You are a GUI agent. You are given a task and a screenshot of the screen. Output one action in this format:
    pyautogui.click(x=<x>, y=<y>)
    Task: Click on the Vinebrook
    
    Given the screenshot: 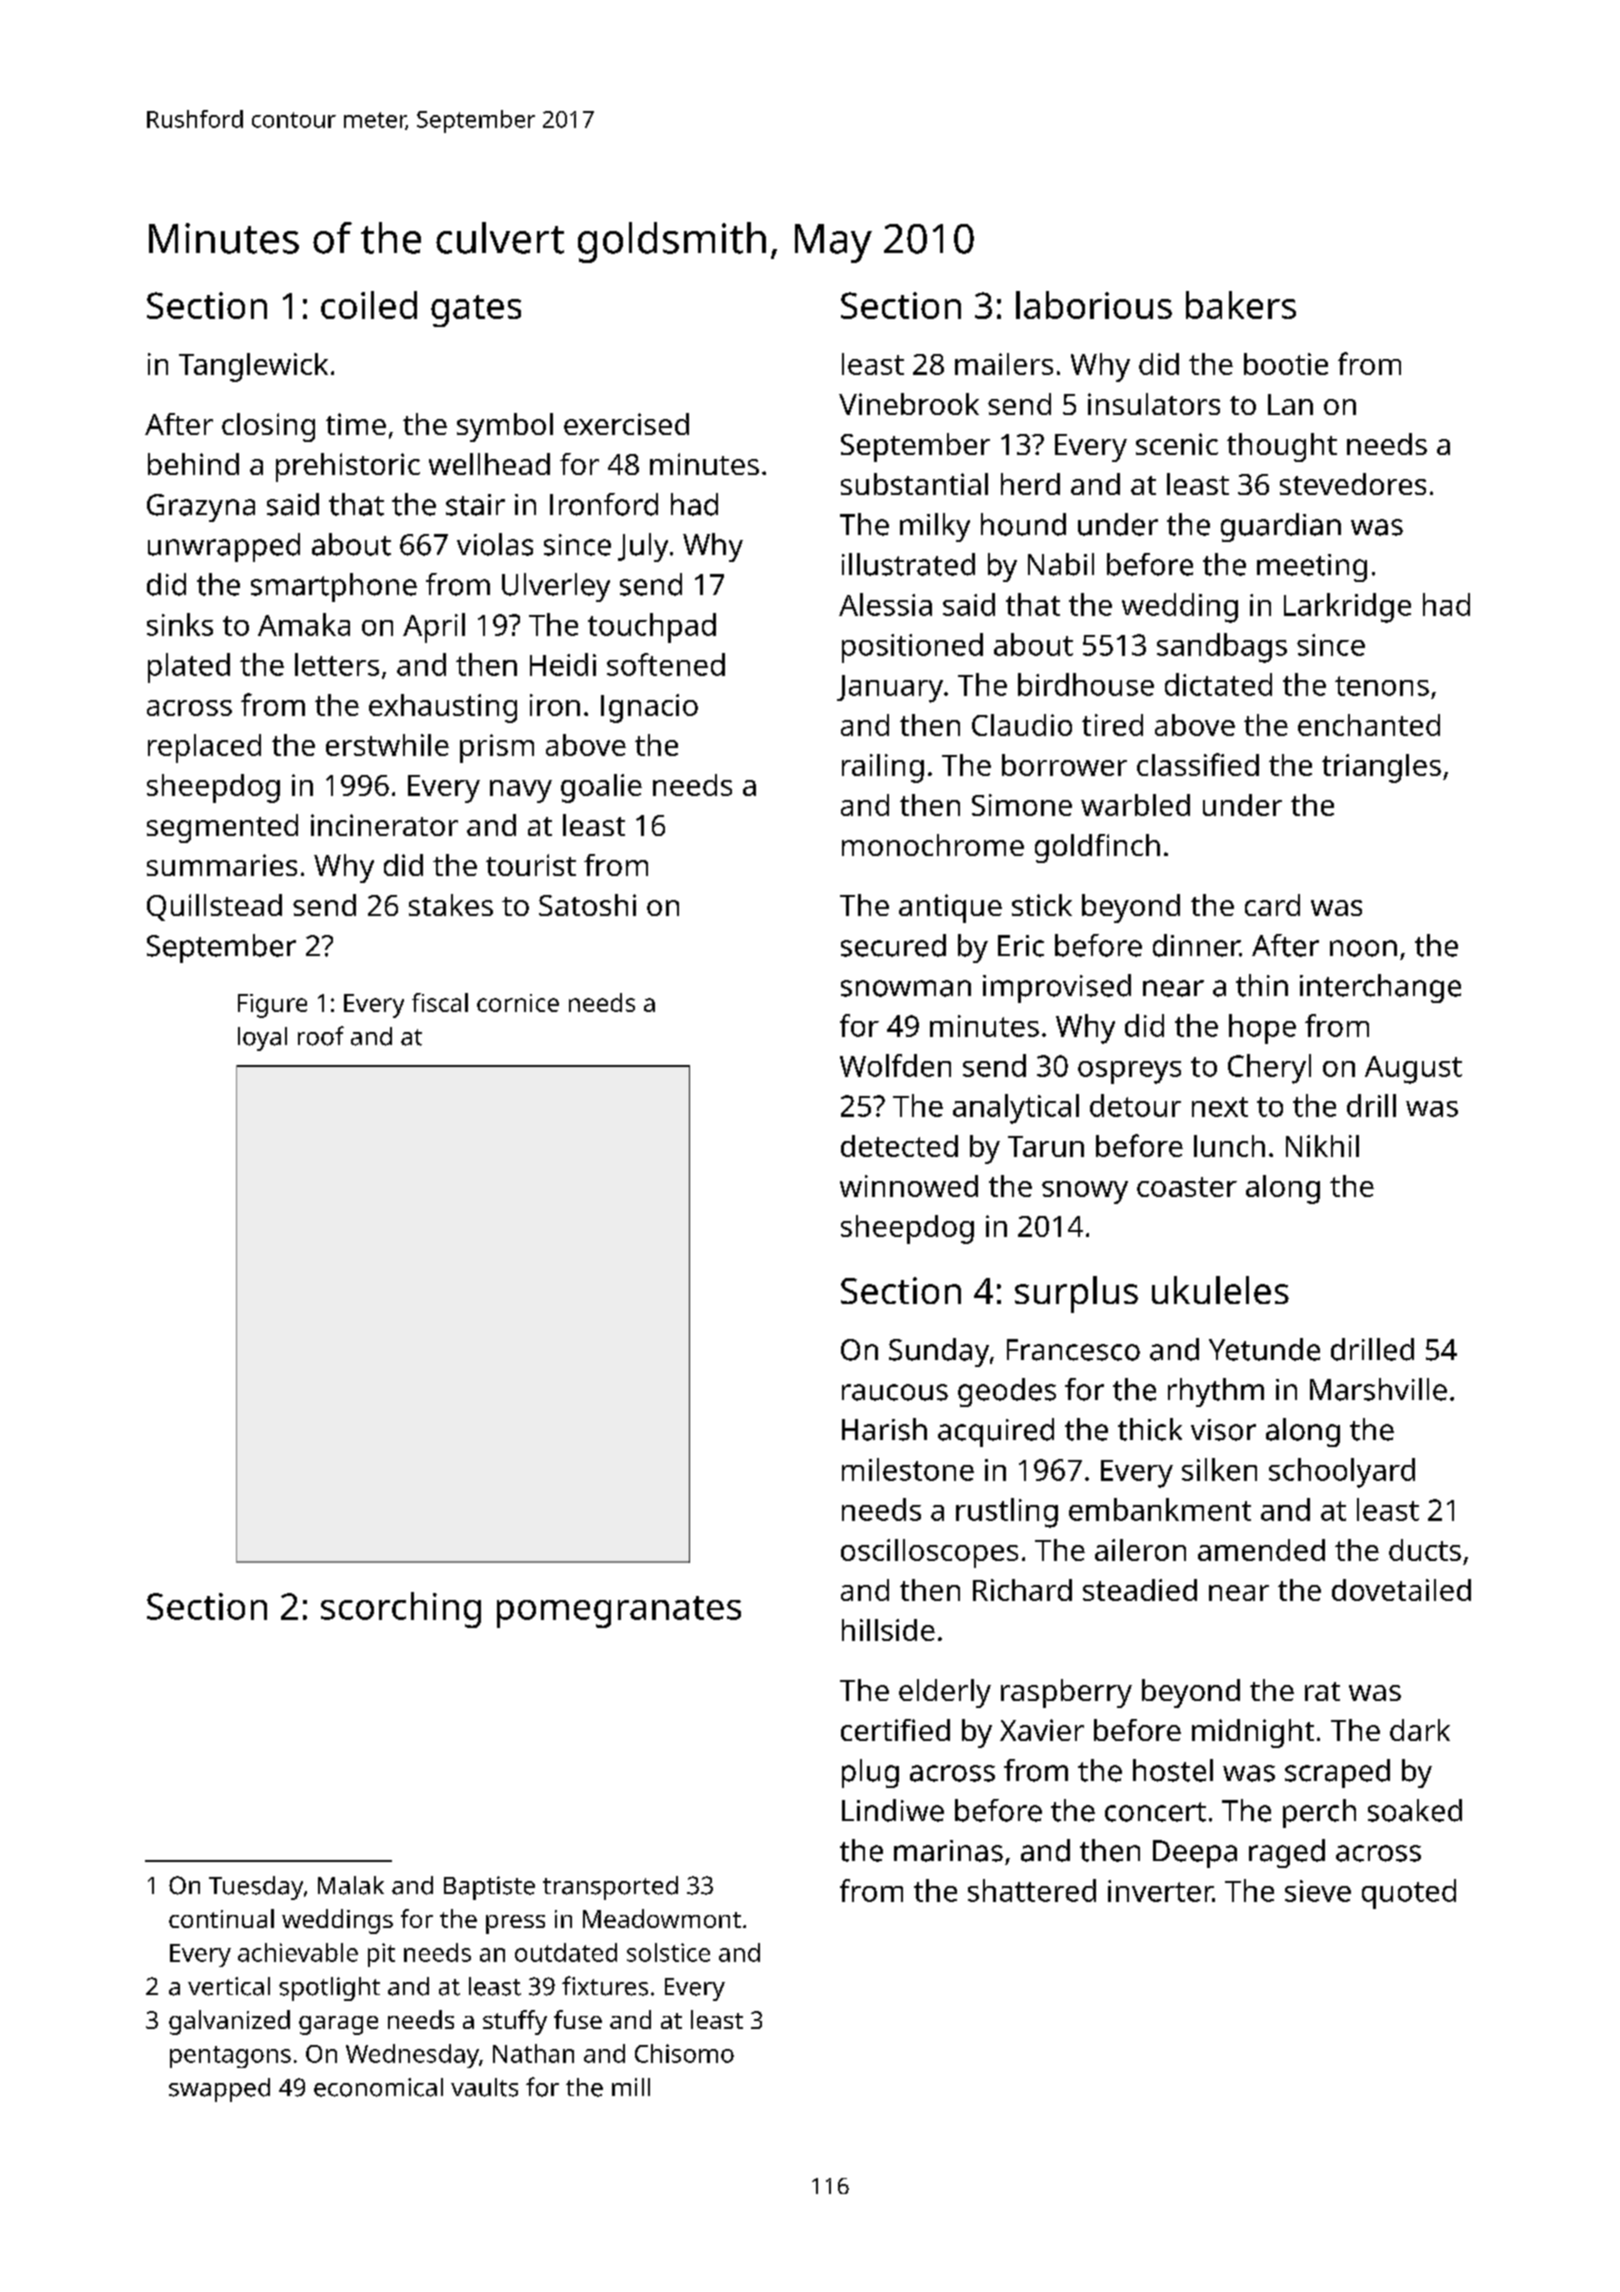 What is the action you would take?
    pyautogui.click(x=909, y=404)
